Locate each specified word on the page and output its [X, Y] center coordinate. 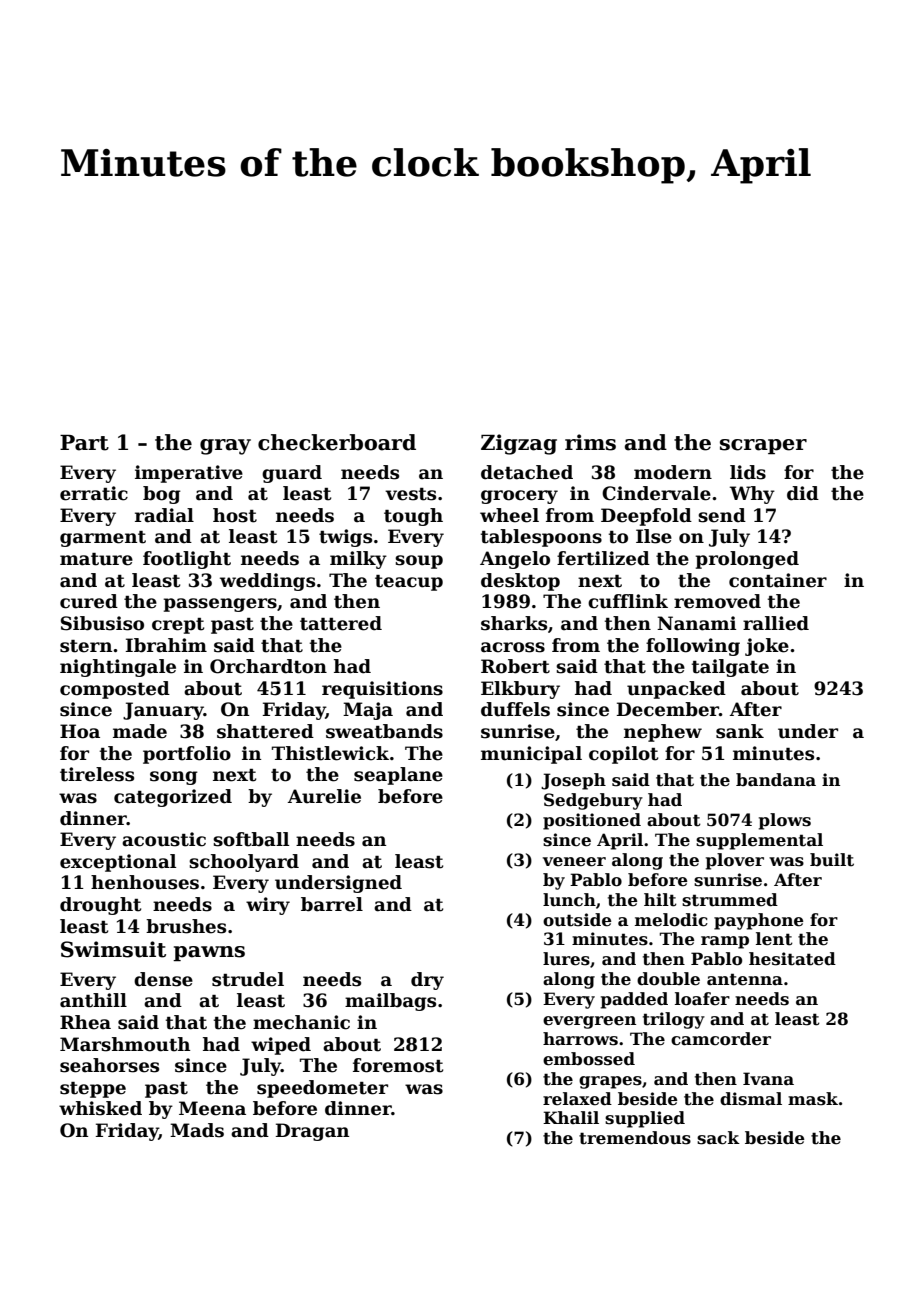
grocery [519, 497]
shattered [265, 731]
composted [115, 690]
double [668, 979]
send [722, 515]
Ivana [768, 1079]
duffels [515, 709]
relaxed [577, 1099]
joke [767, 647]
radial [164, 515]
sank [740, 731]
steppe [93, 1090]
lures [566, 959]
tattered [341, 623]
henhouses [145, 882]
